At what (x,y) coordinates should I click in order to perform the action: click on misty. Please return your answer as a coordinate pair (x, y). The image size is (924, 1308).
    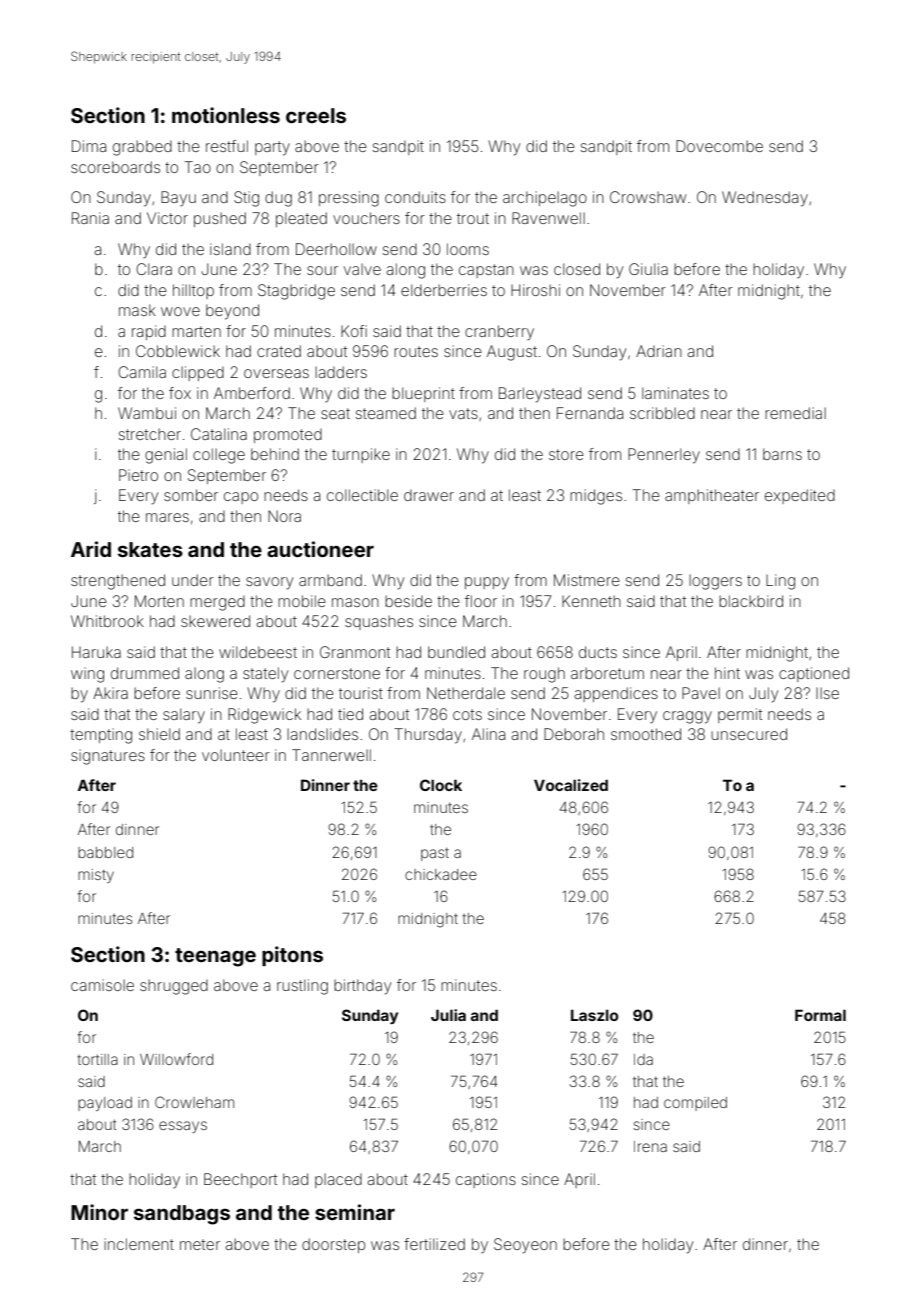
    Looking at the image, I should click on (96, 876).
